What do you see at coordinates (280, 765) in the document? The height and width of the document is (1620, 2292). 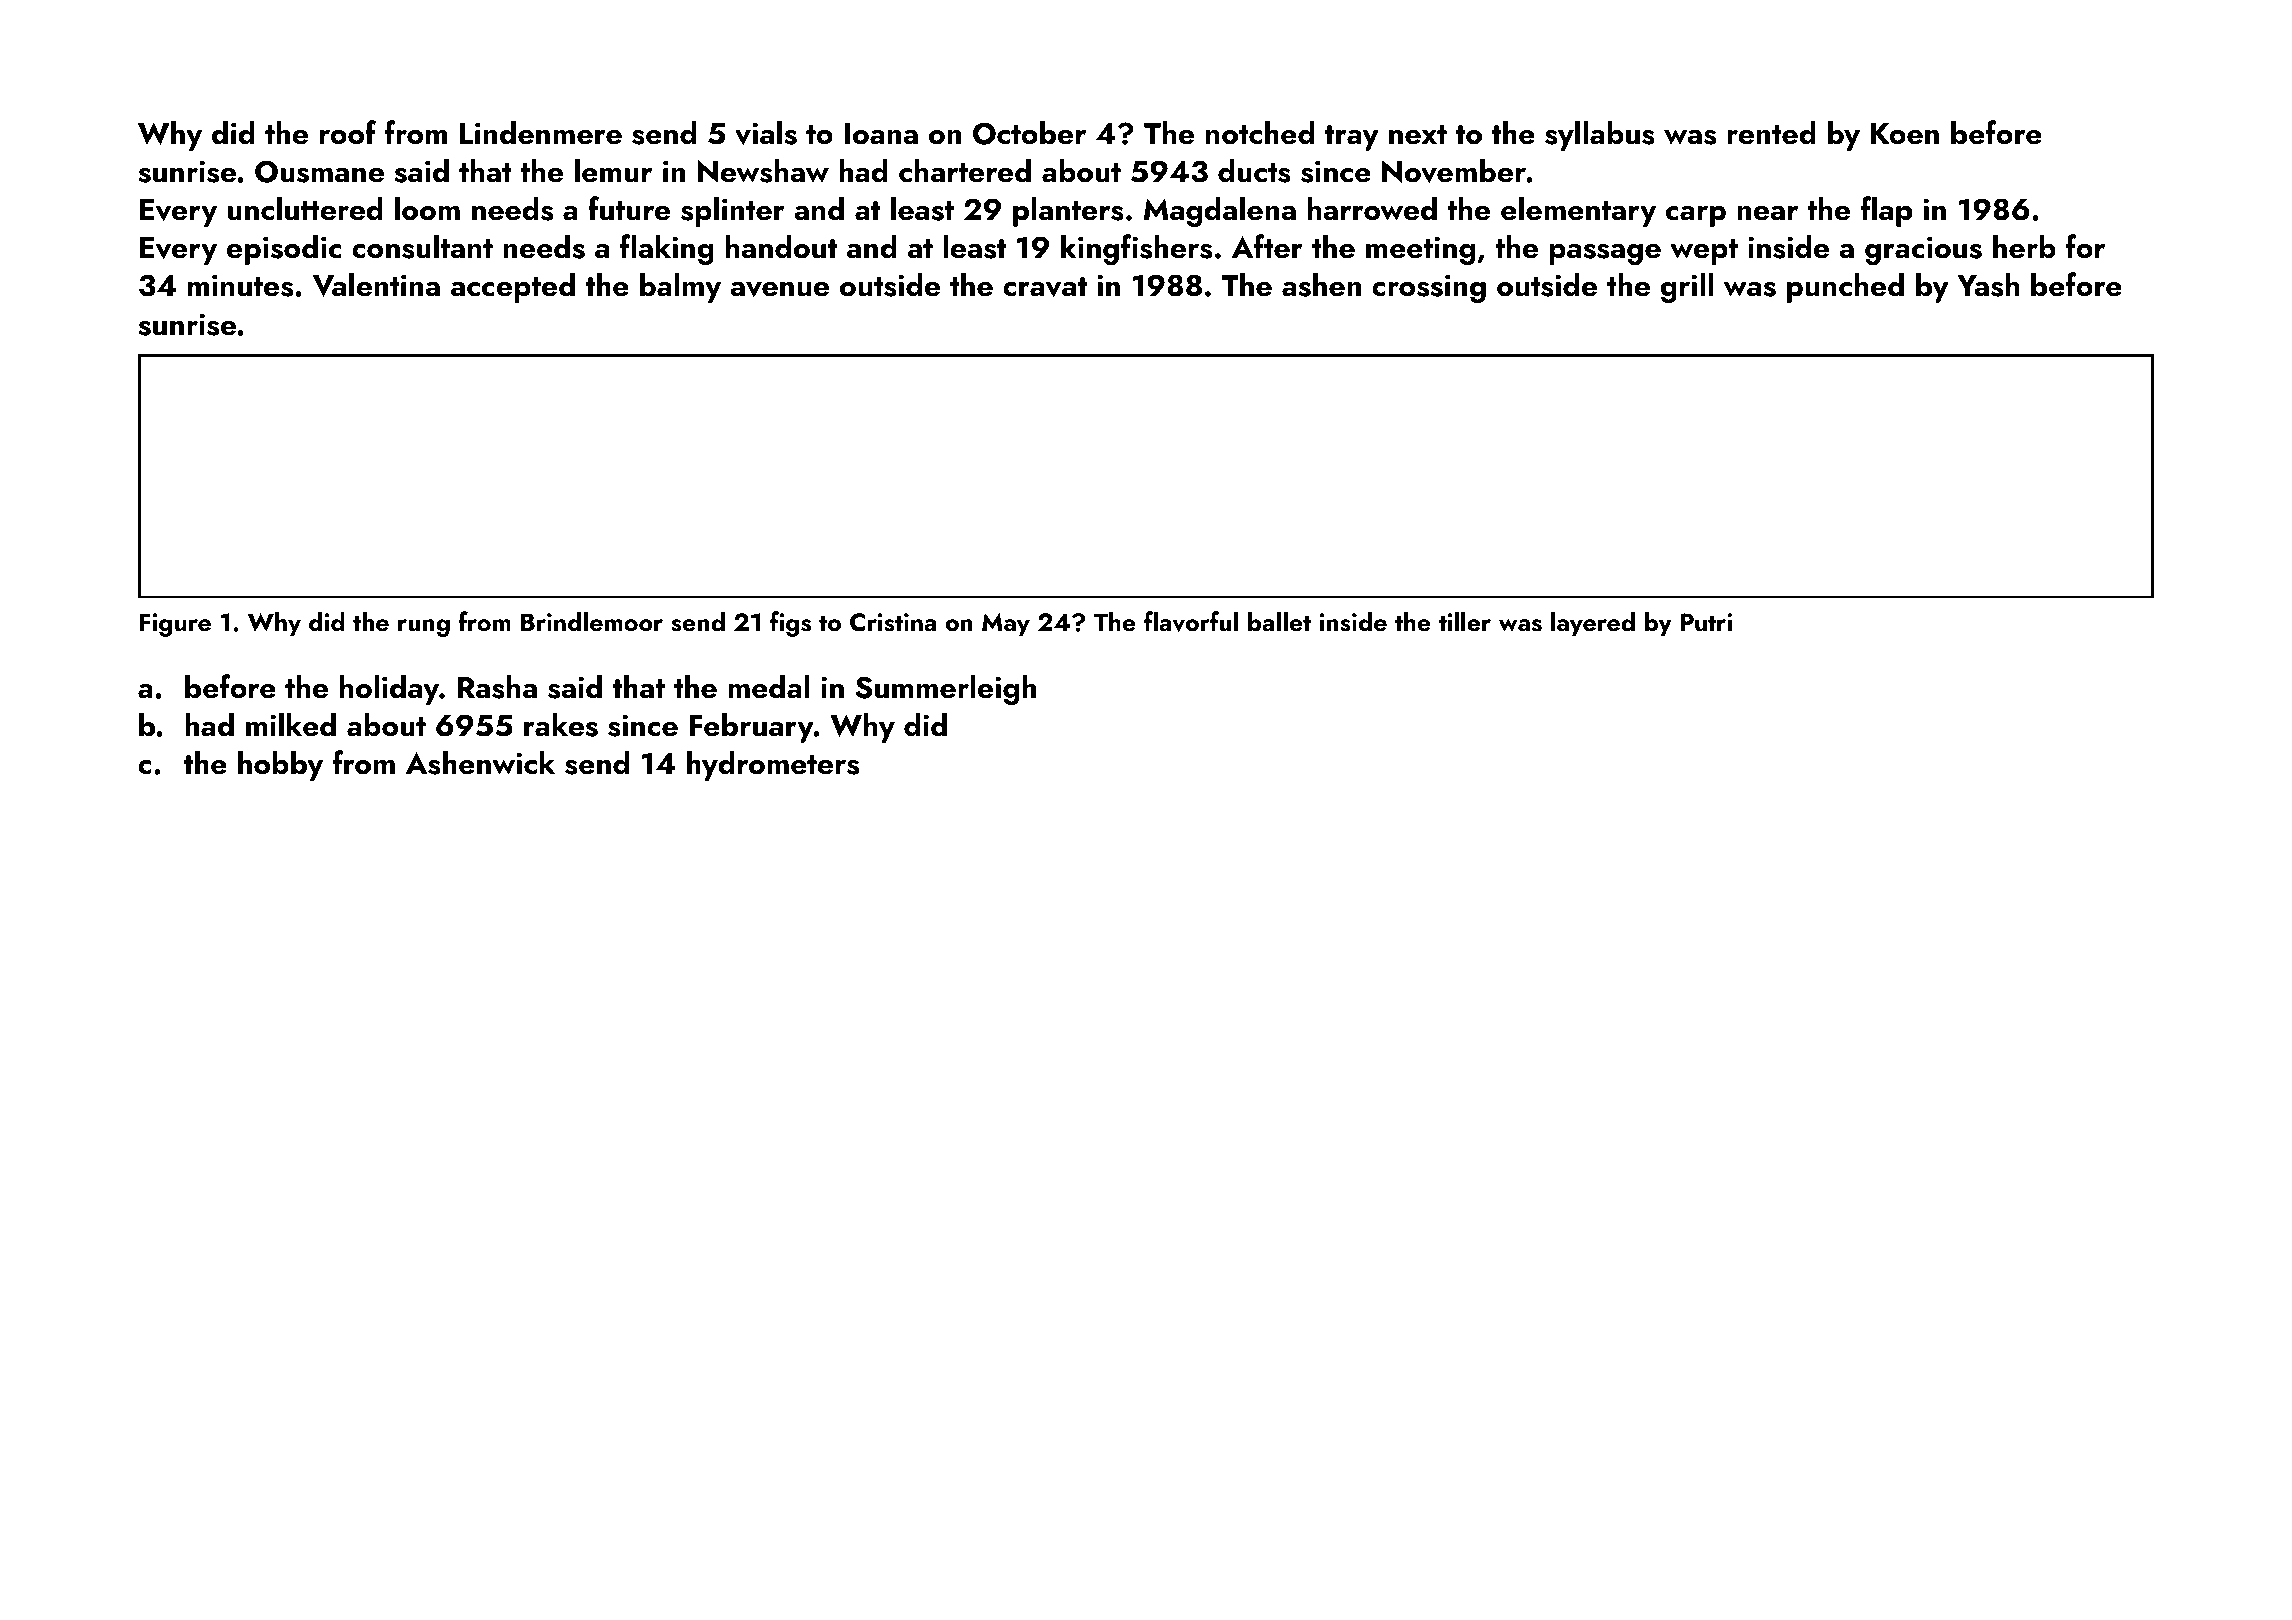 I see `hobby` at bounding box center [280, 765].
